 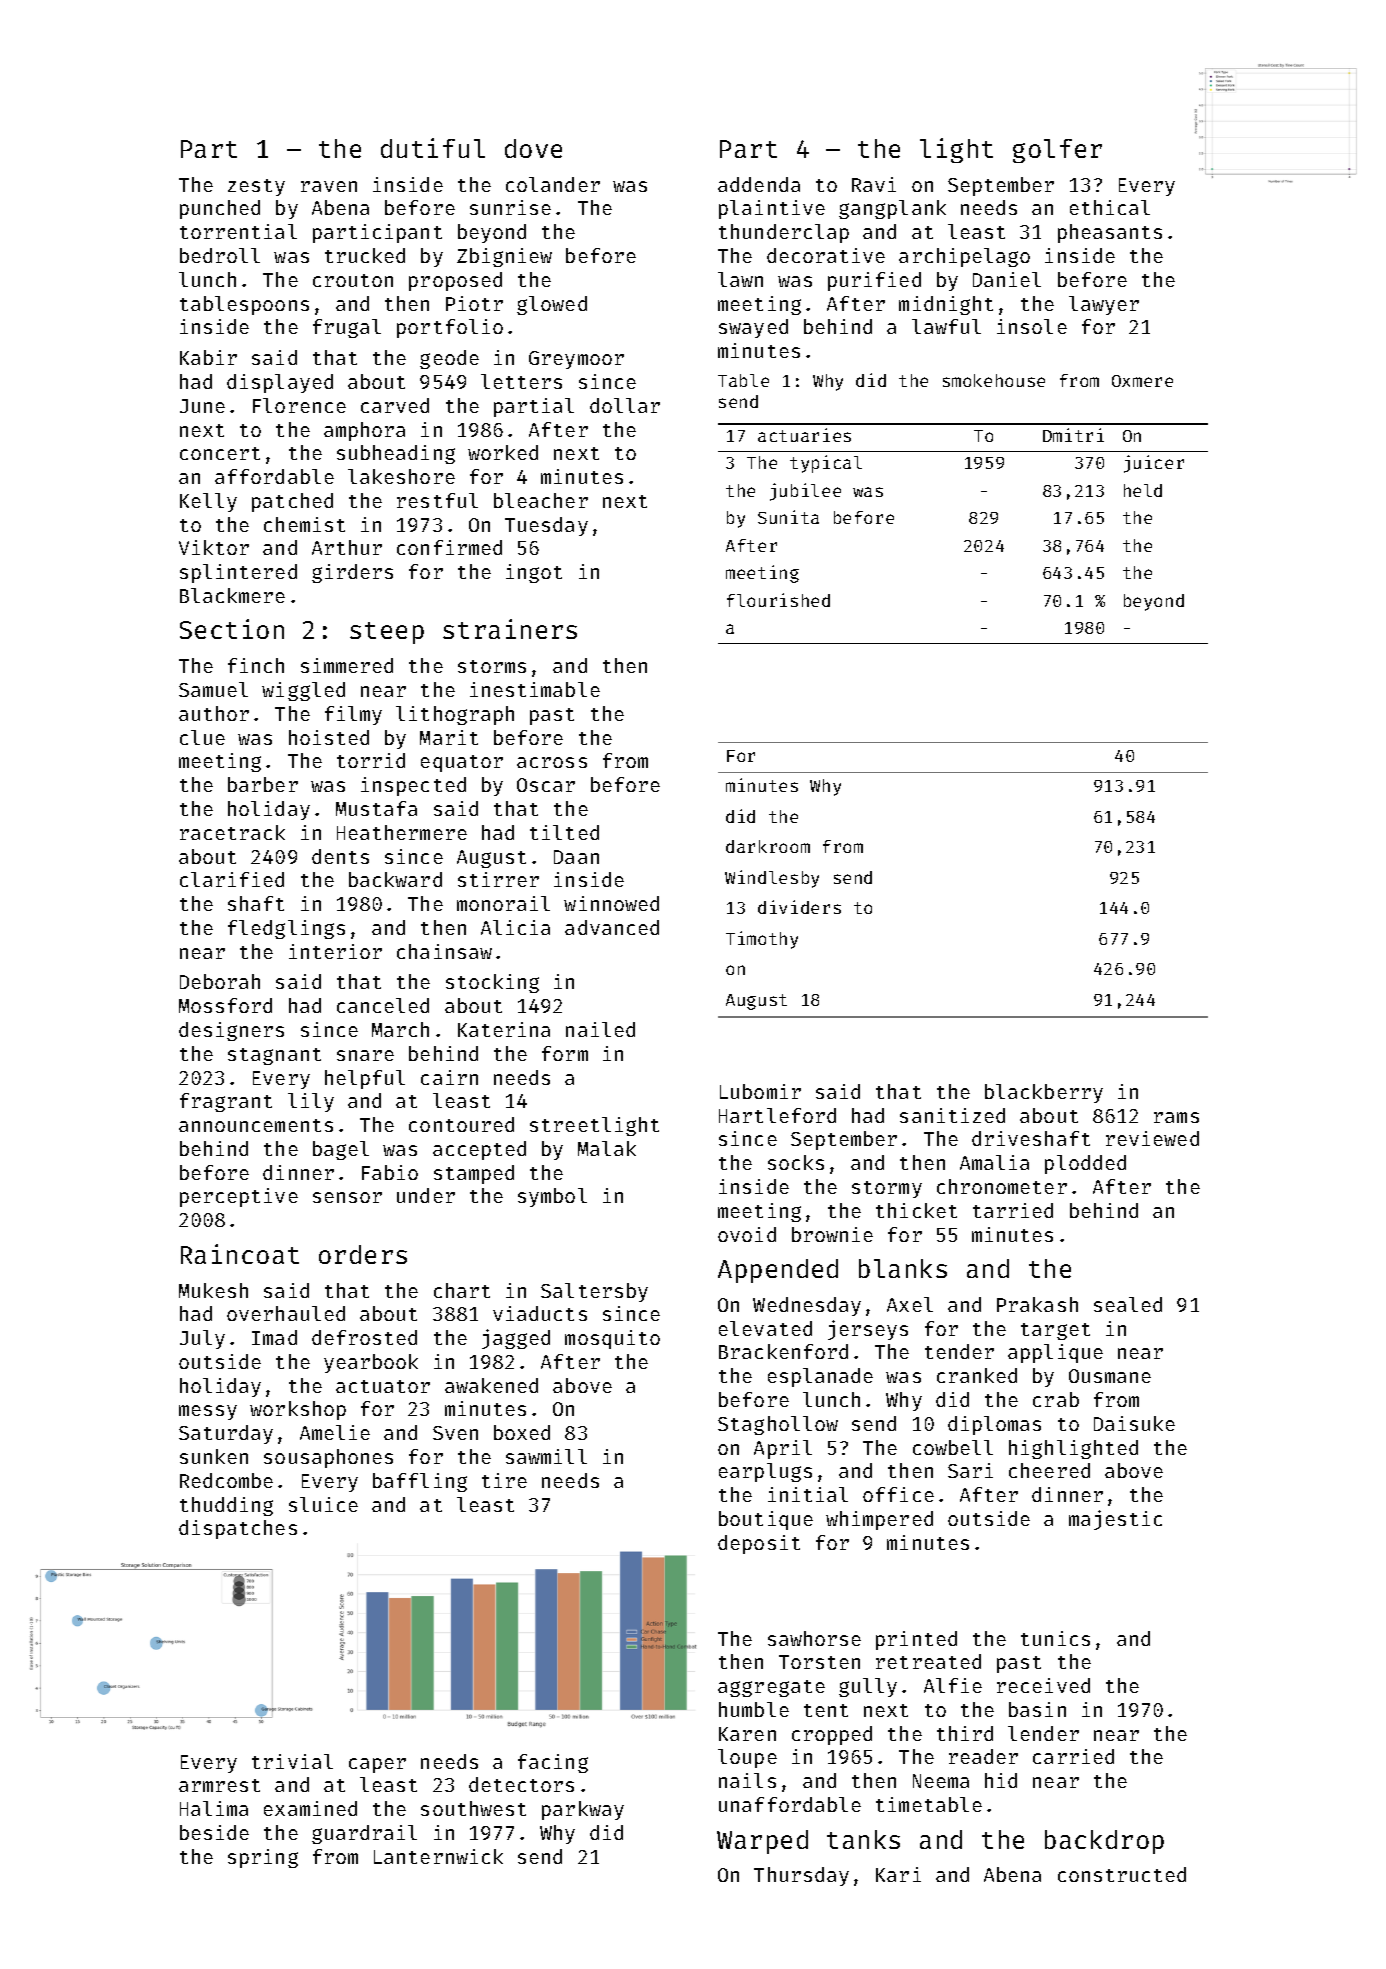 I want to click on fragrant, so click(x=226, y=1102).
